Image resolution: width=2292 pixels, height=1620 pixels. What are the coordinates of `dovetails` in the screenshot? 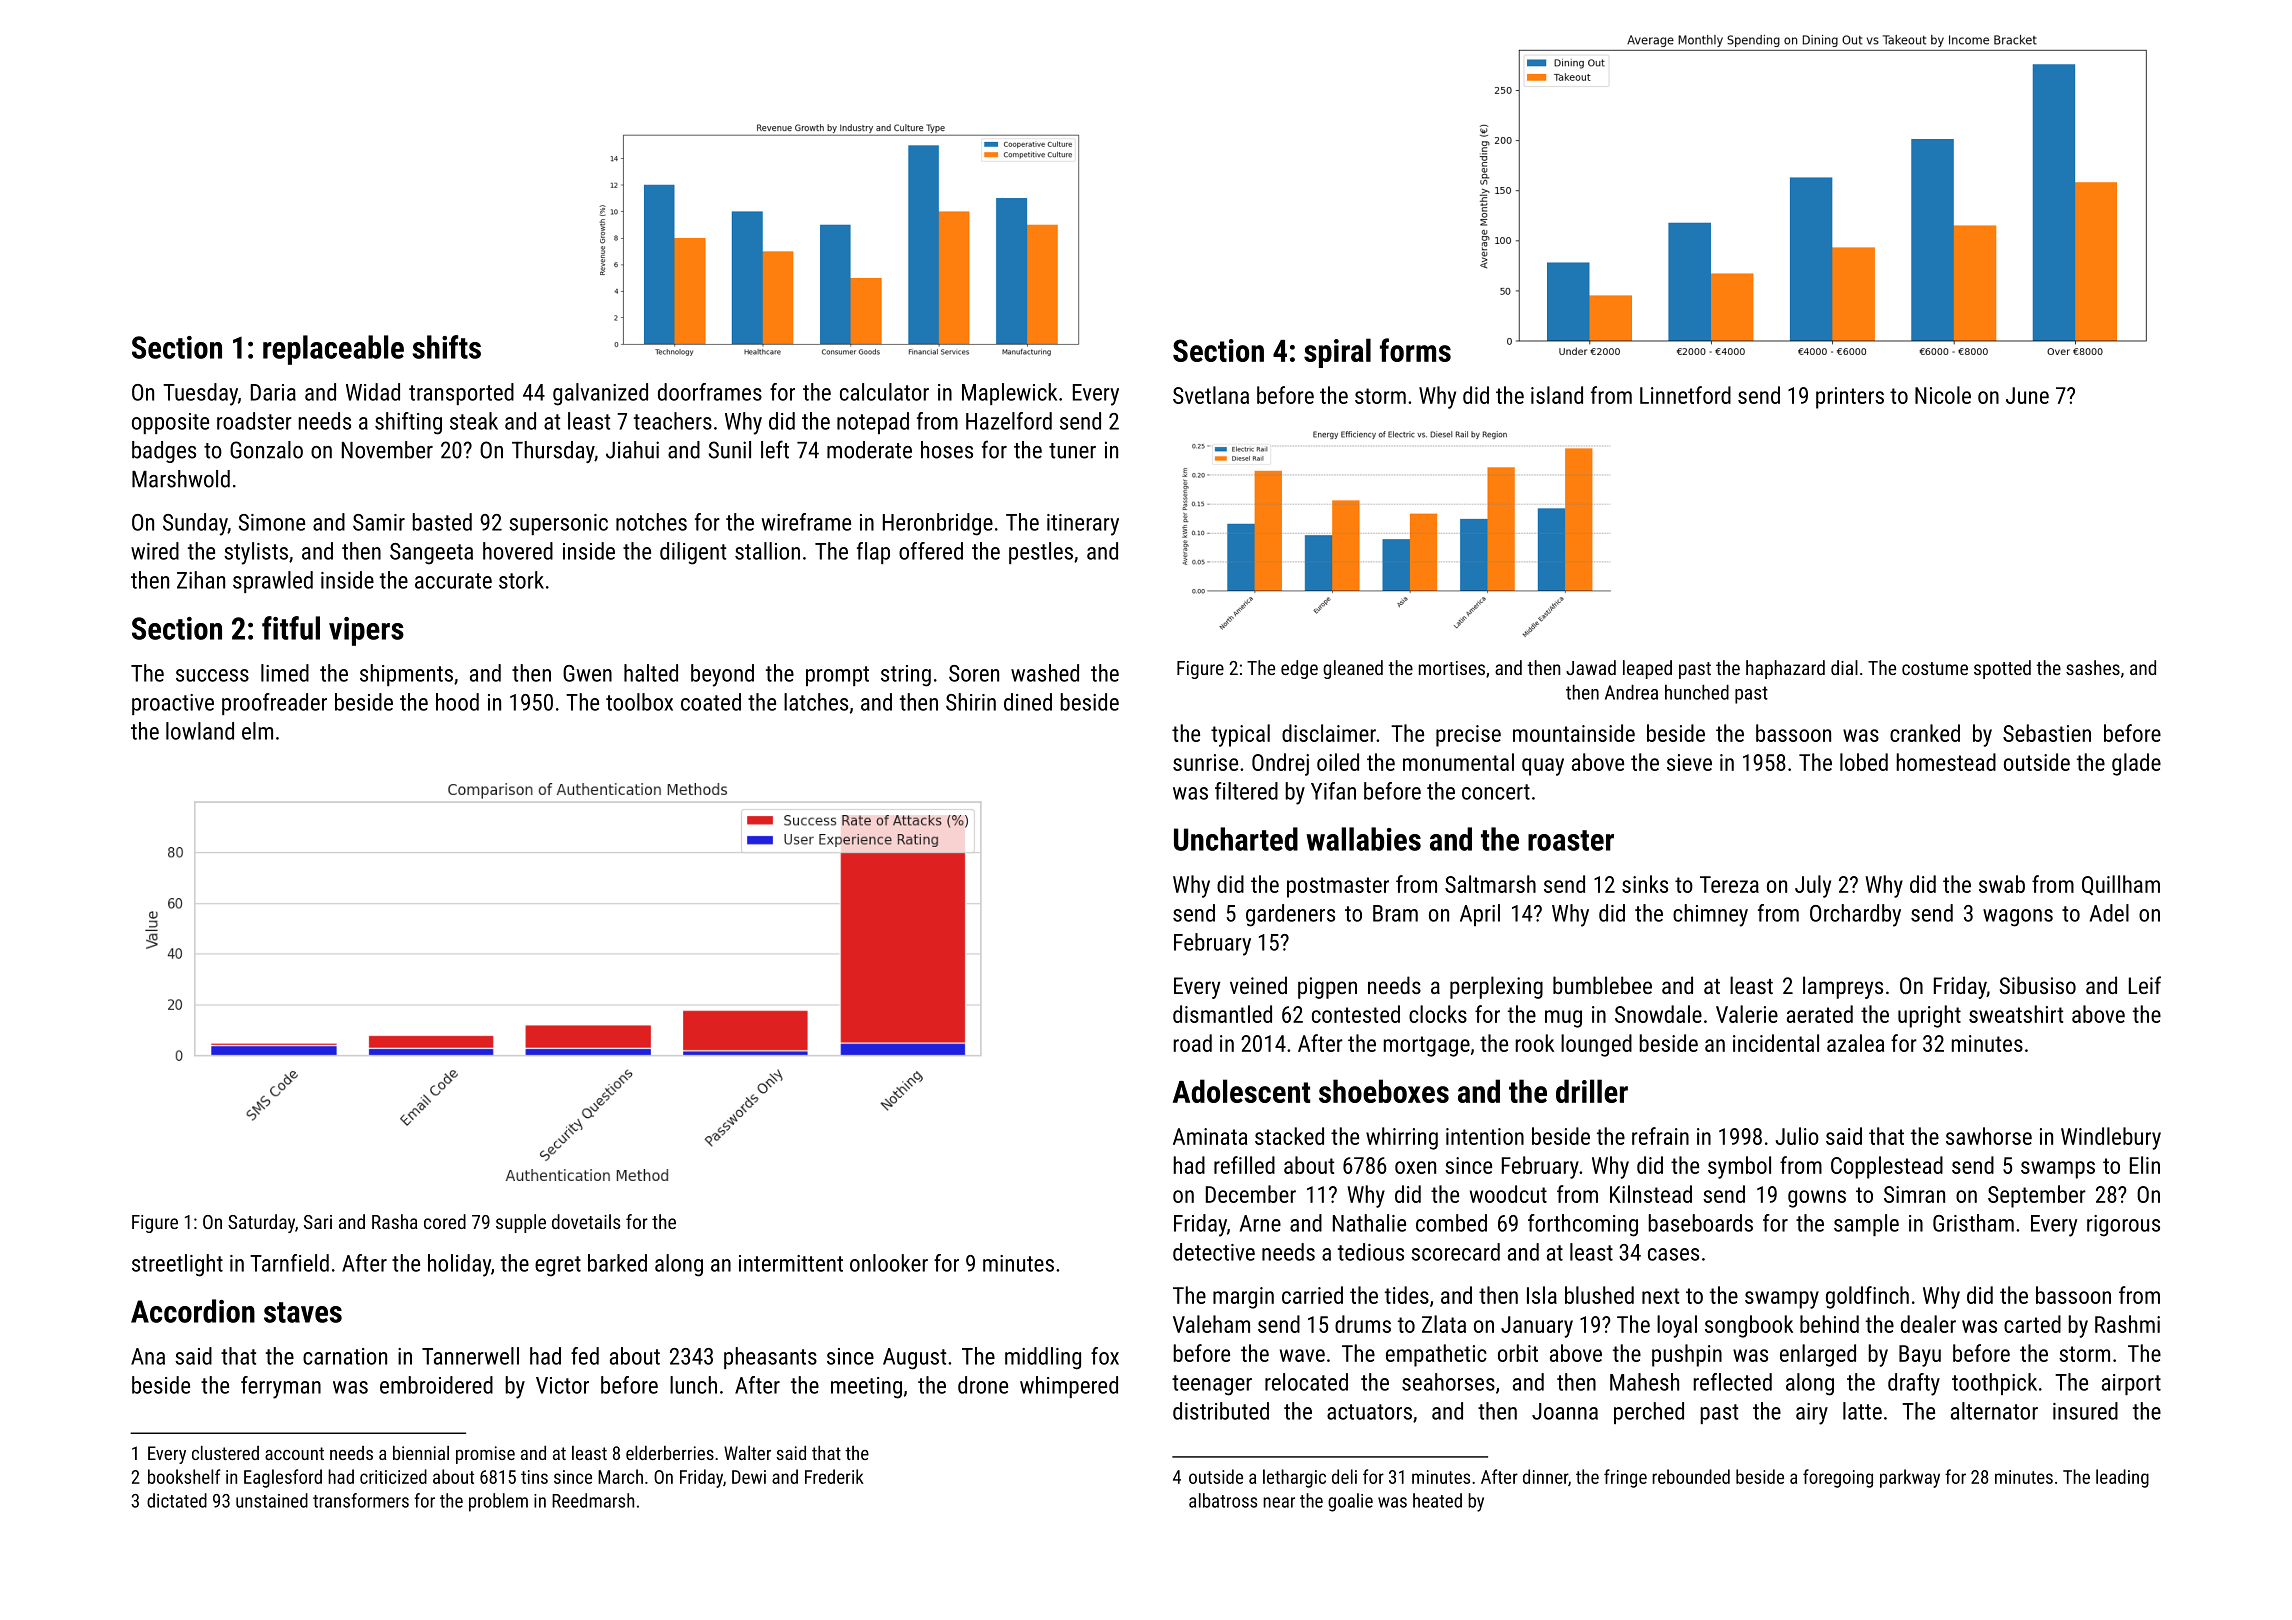 It's located at (586, 1221).
